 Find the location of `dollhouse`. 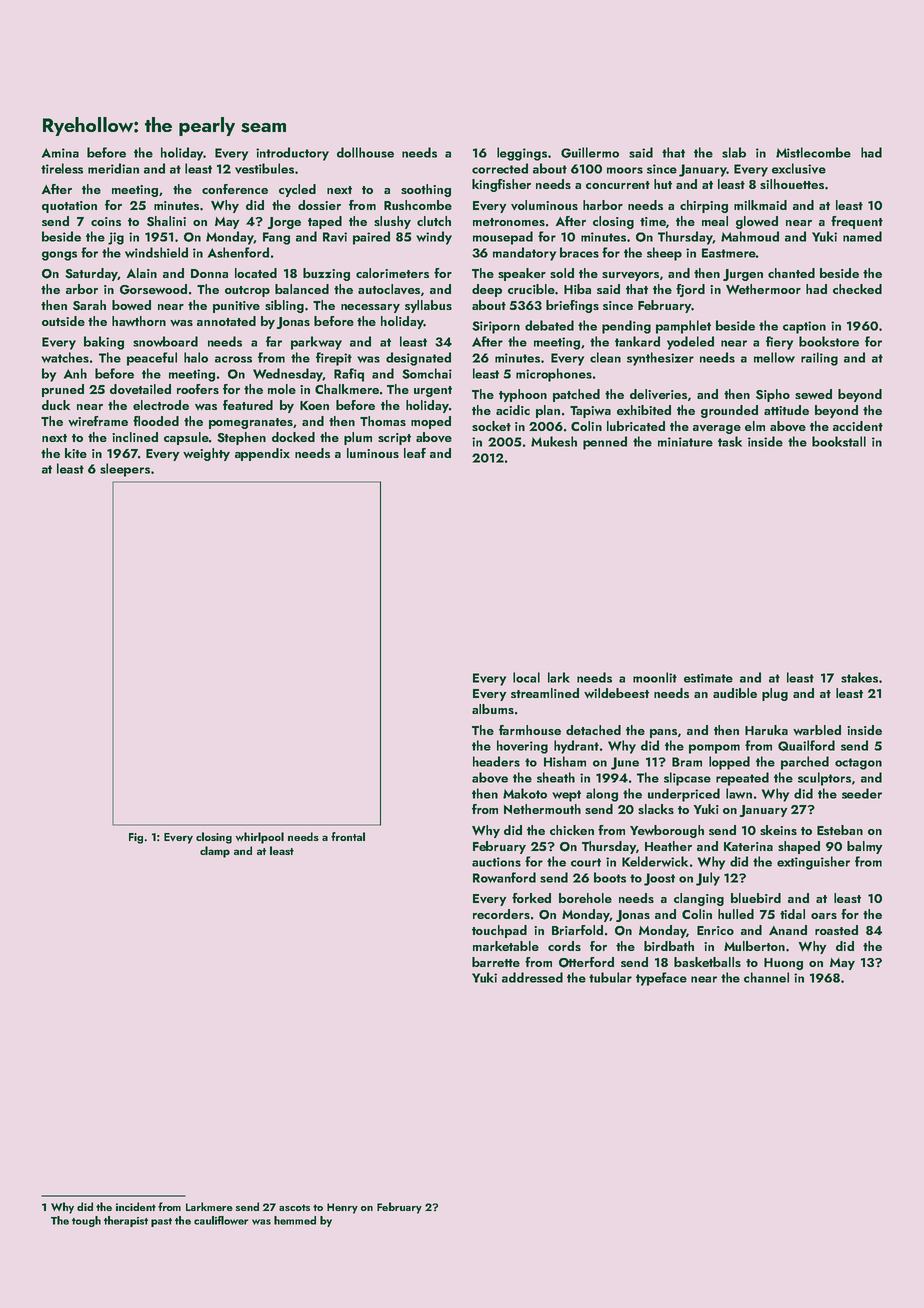

dollhouse is located at coordinates (365, 152).
